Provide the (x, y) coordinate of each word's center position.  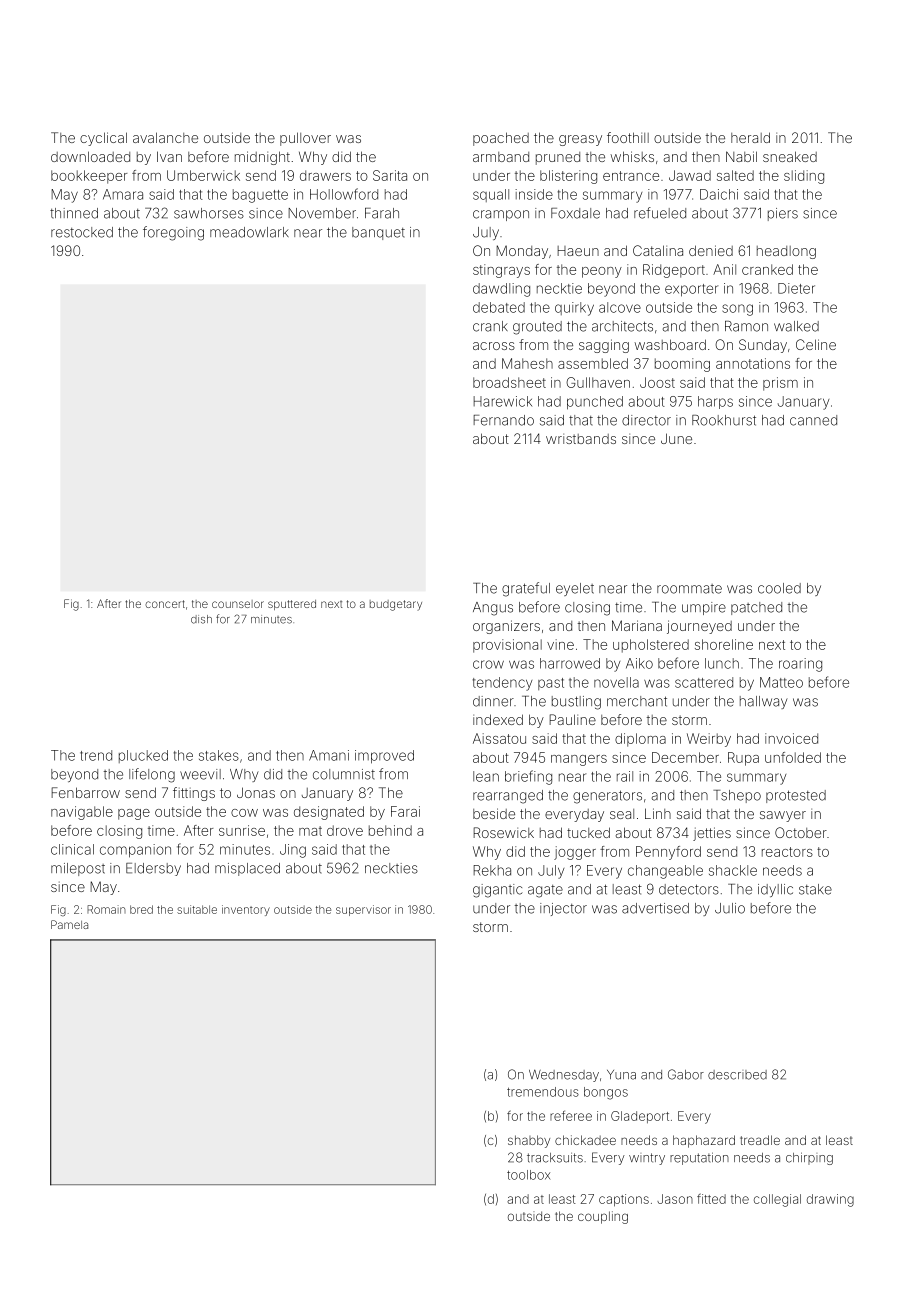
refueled (660, 213)
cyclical (103, 139)
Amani (329, 755)
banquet (378, 233)
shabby (529, 1141)
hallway (764, 702)
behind (390, 830)
